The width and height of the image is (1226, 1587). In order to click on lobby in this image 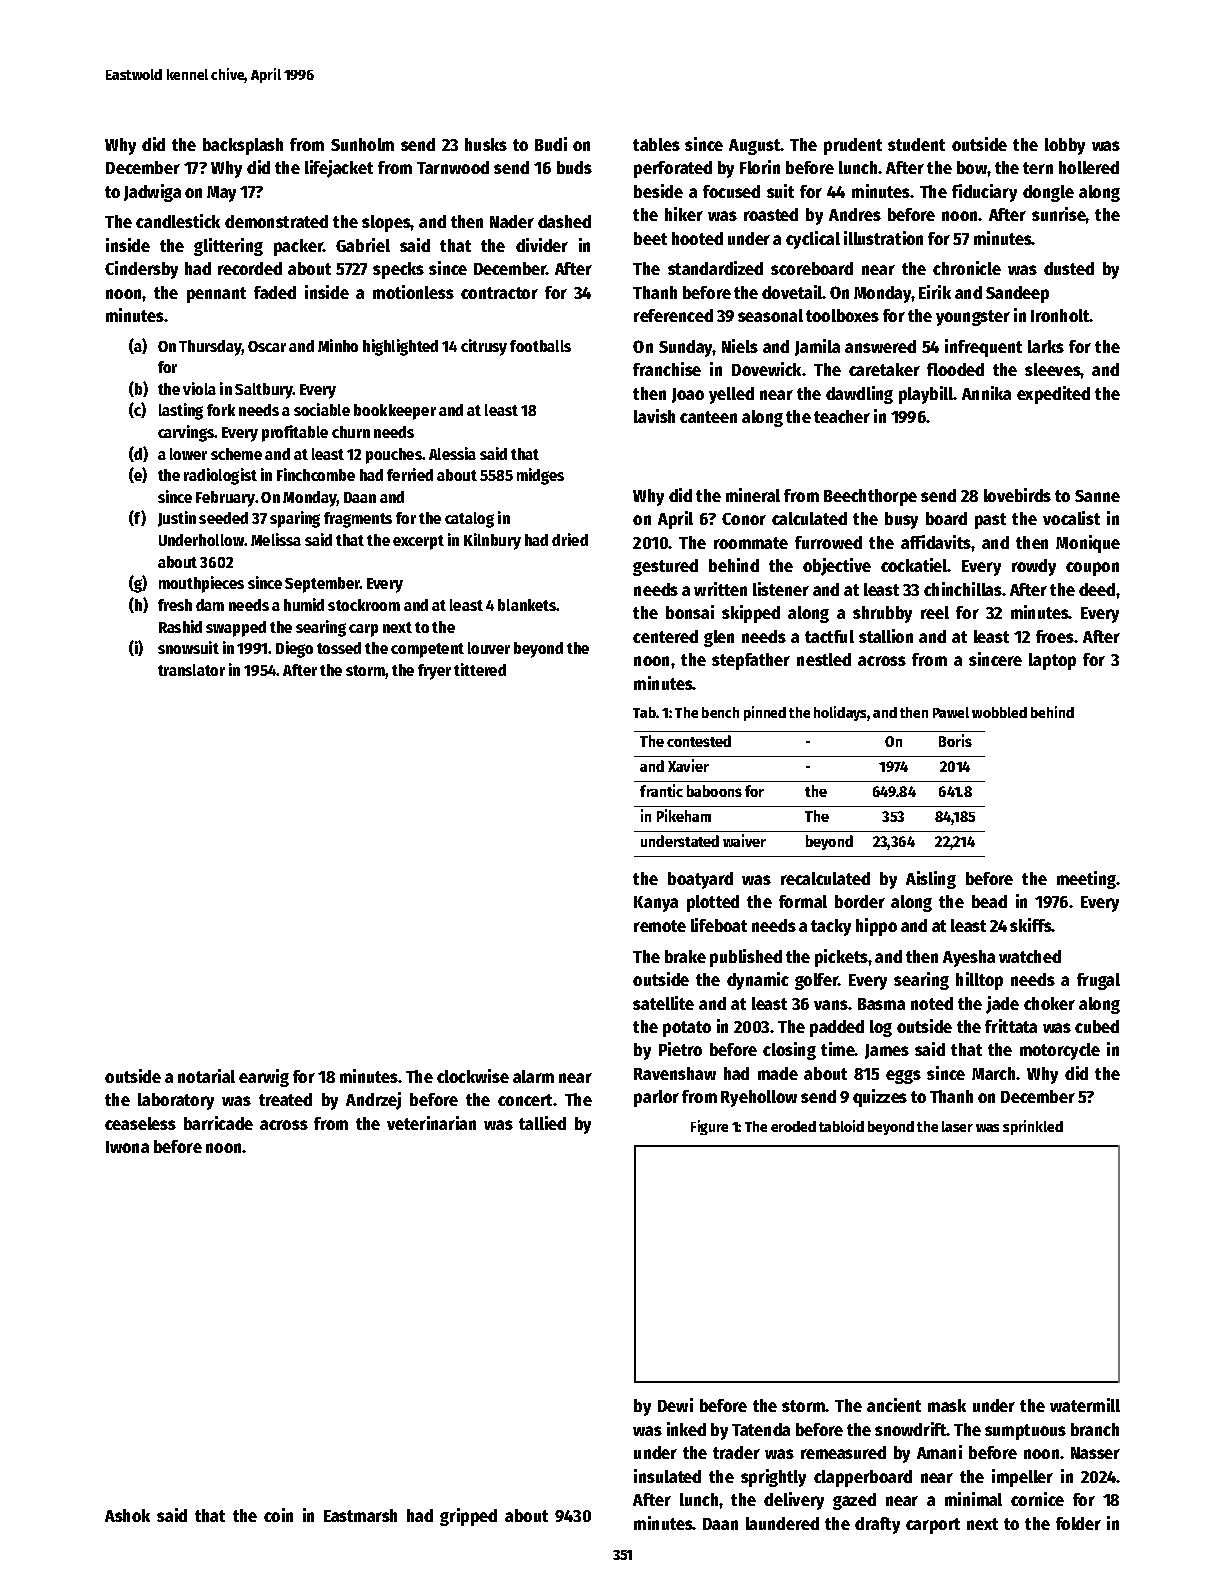, I will do `click(1065, 146)`.
